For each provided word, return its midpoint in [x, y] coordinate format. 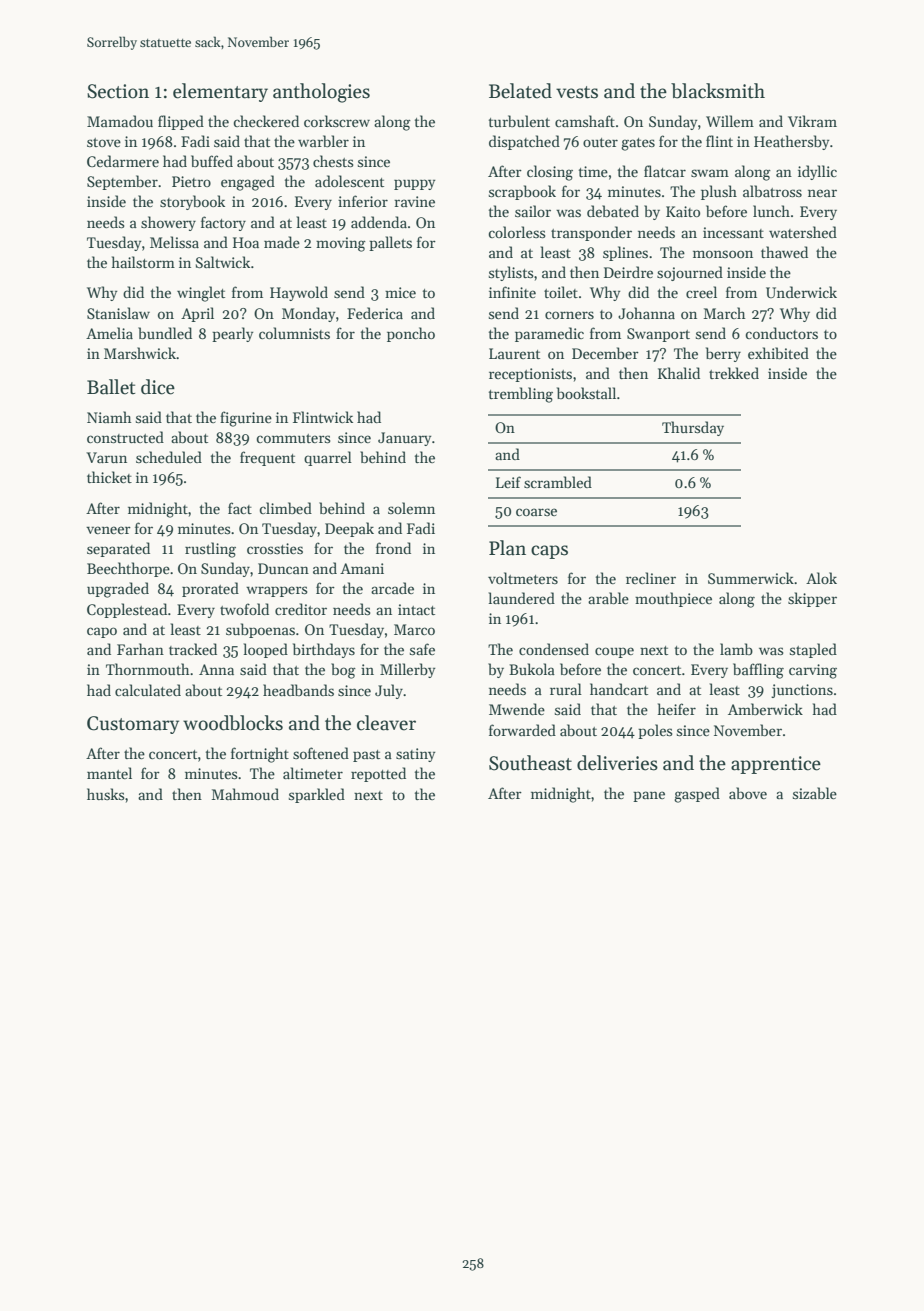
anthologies [321, 93]
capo [102, 632]
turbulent [519, 121]
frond [393, 548]
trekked [734, 373]
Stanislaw [118, 313]
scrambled [558, 482]
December [605, 353]
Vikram [812, 121]
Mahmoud [245, 794]
